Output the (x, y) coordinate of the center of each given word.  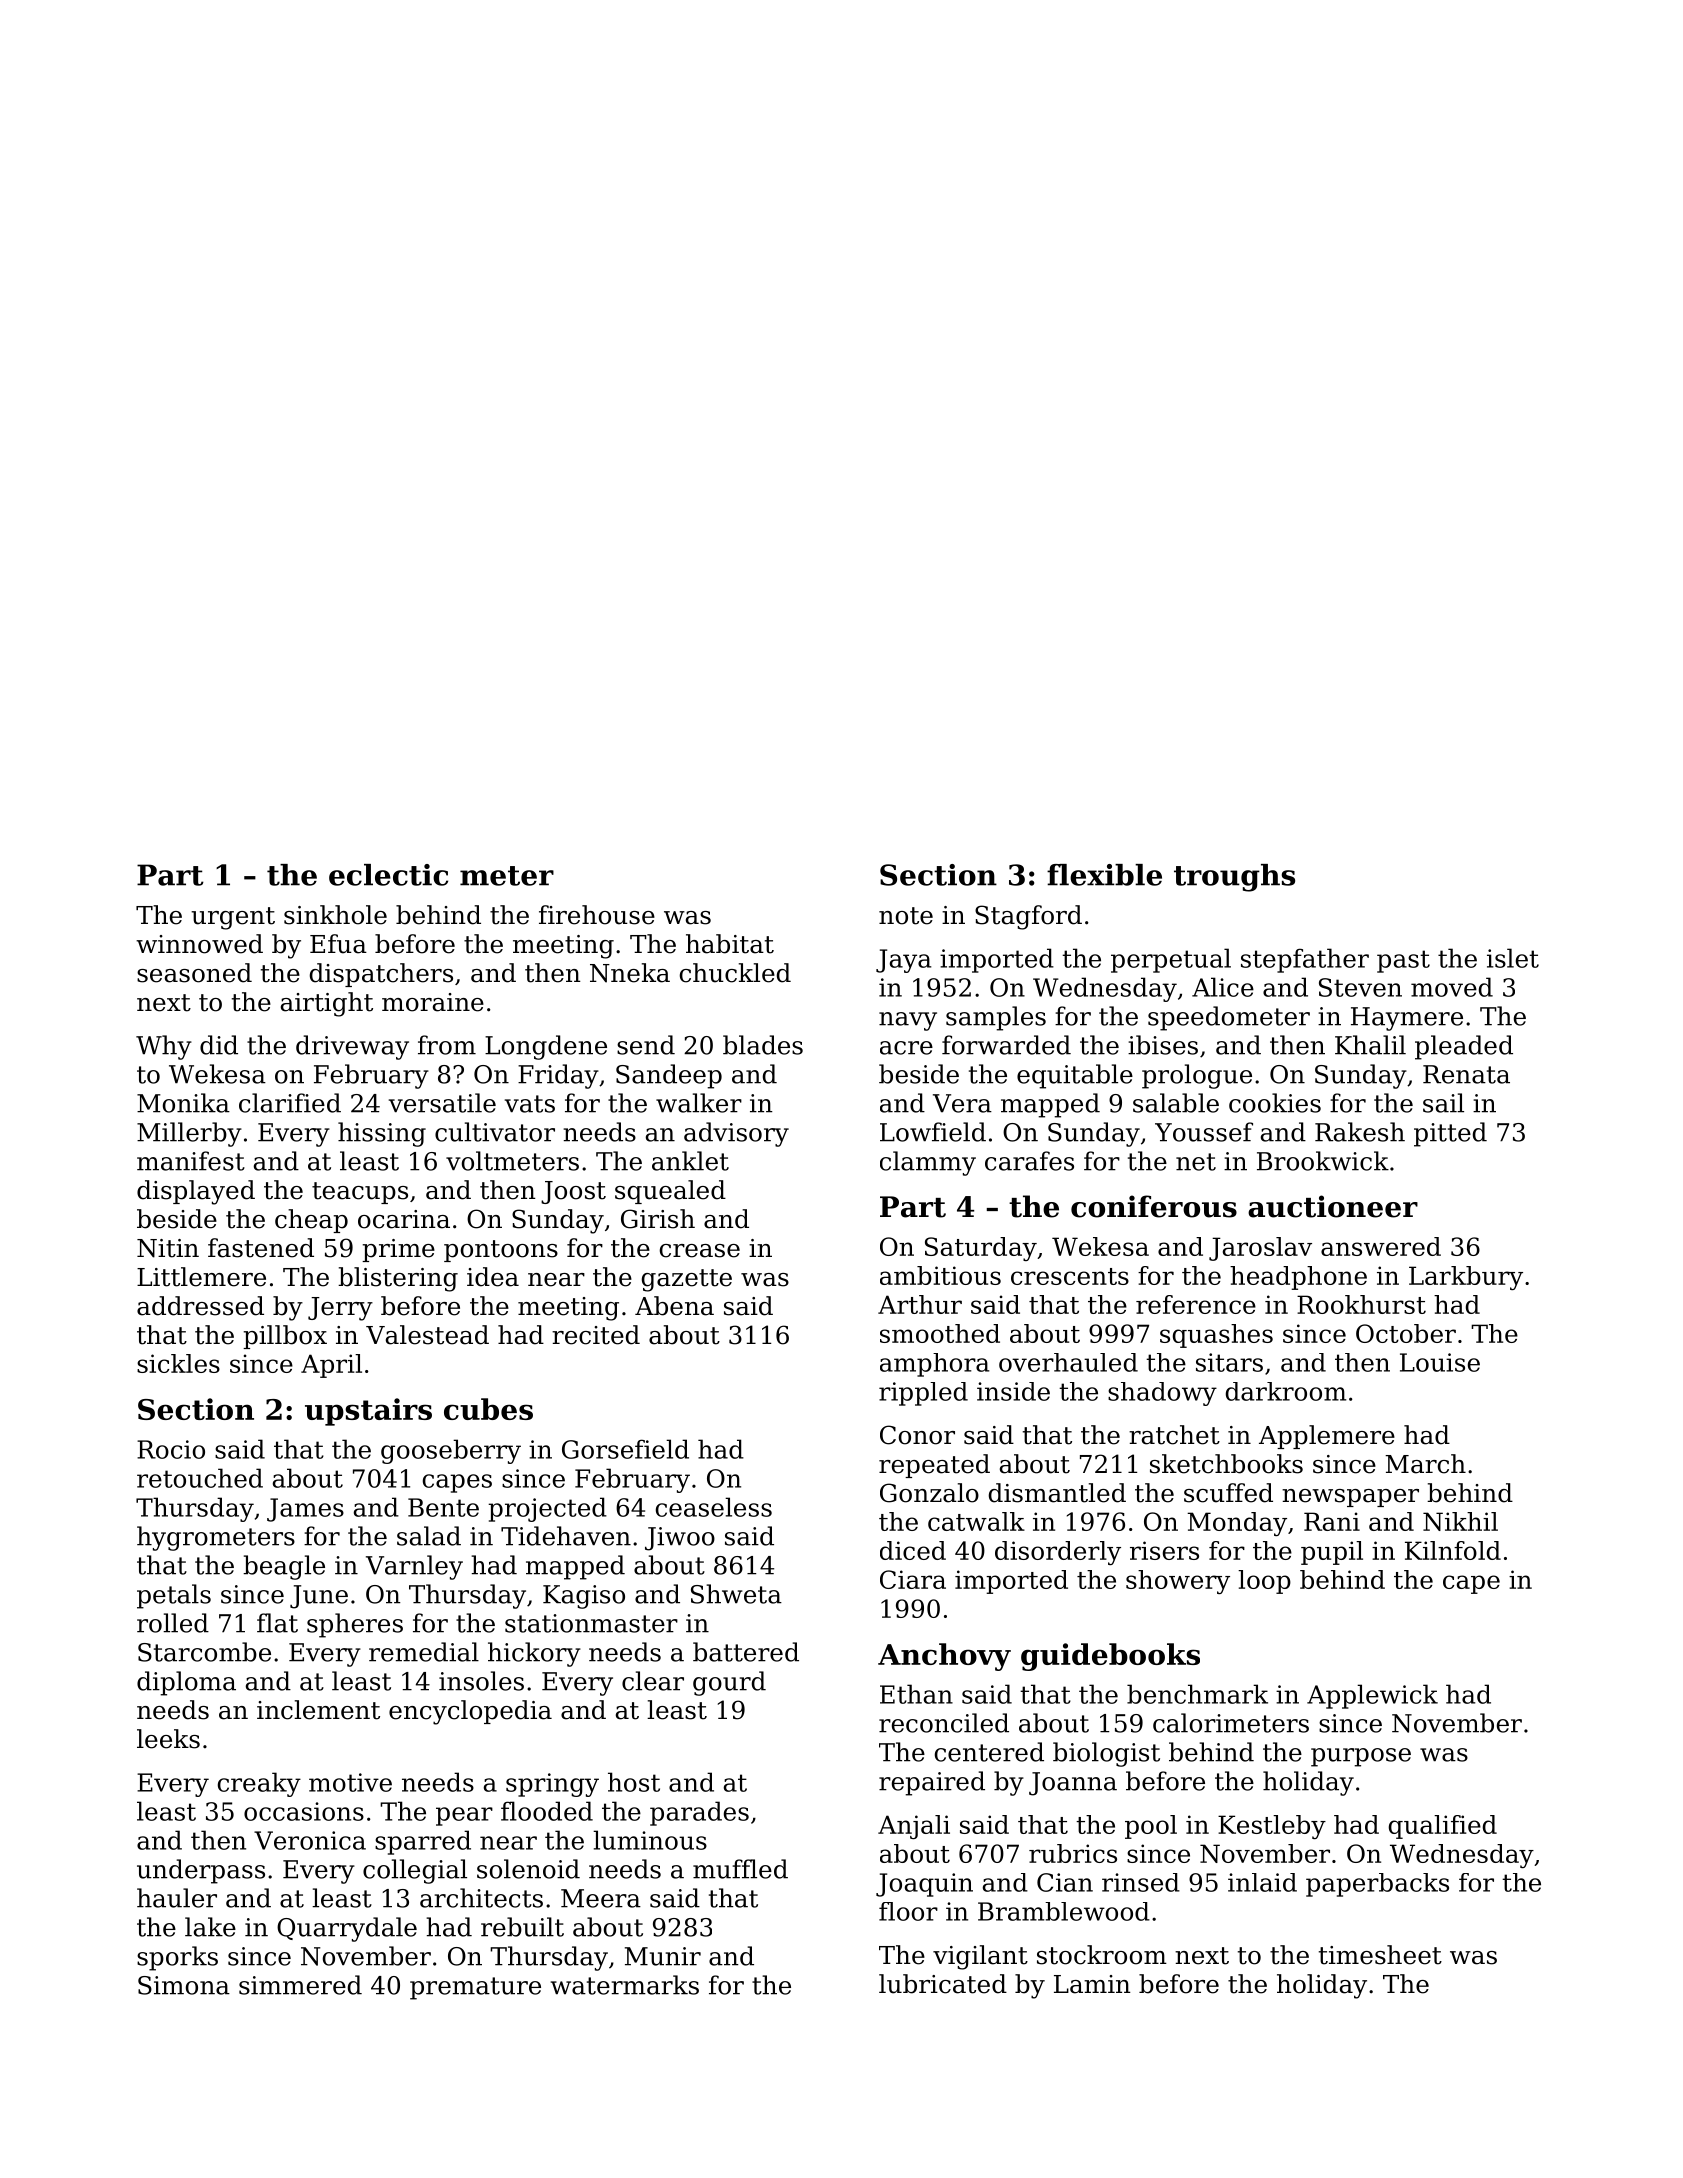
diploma (186, 1683)
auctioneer (1333, 1206)
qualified (1443, 1827)
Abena (674, 1306)
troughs (1234, 878)
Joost (573, 1192)
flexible (1104, 875)
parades (699, 1813)
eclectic (388, 875)
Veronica (310, 1840)
